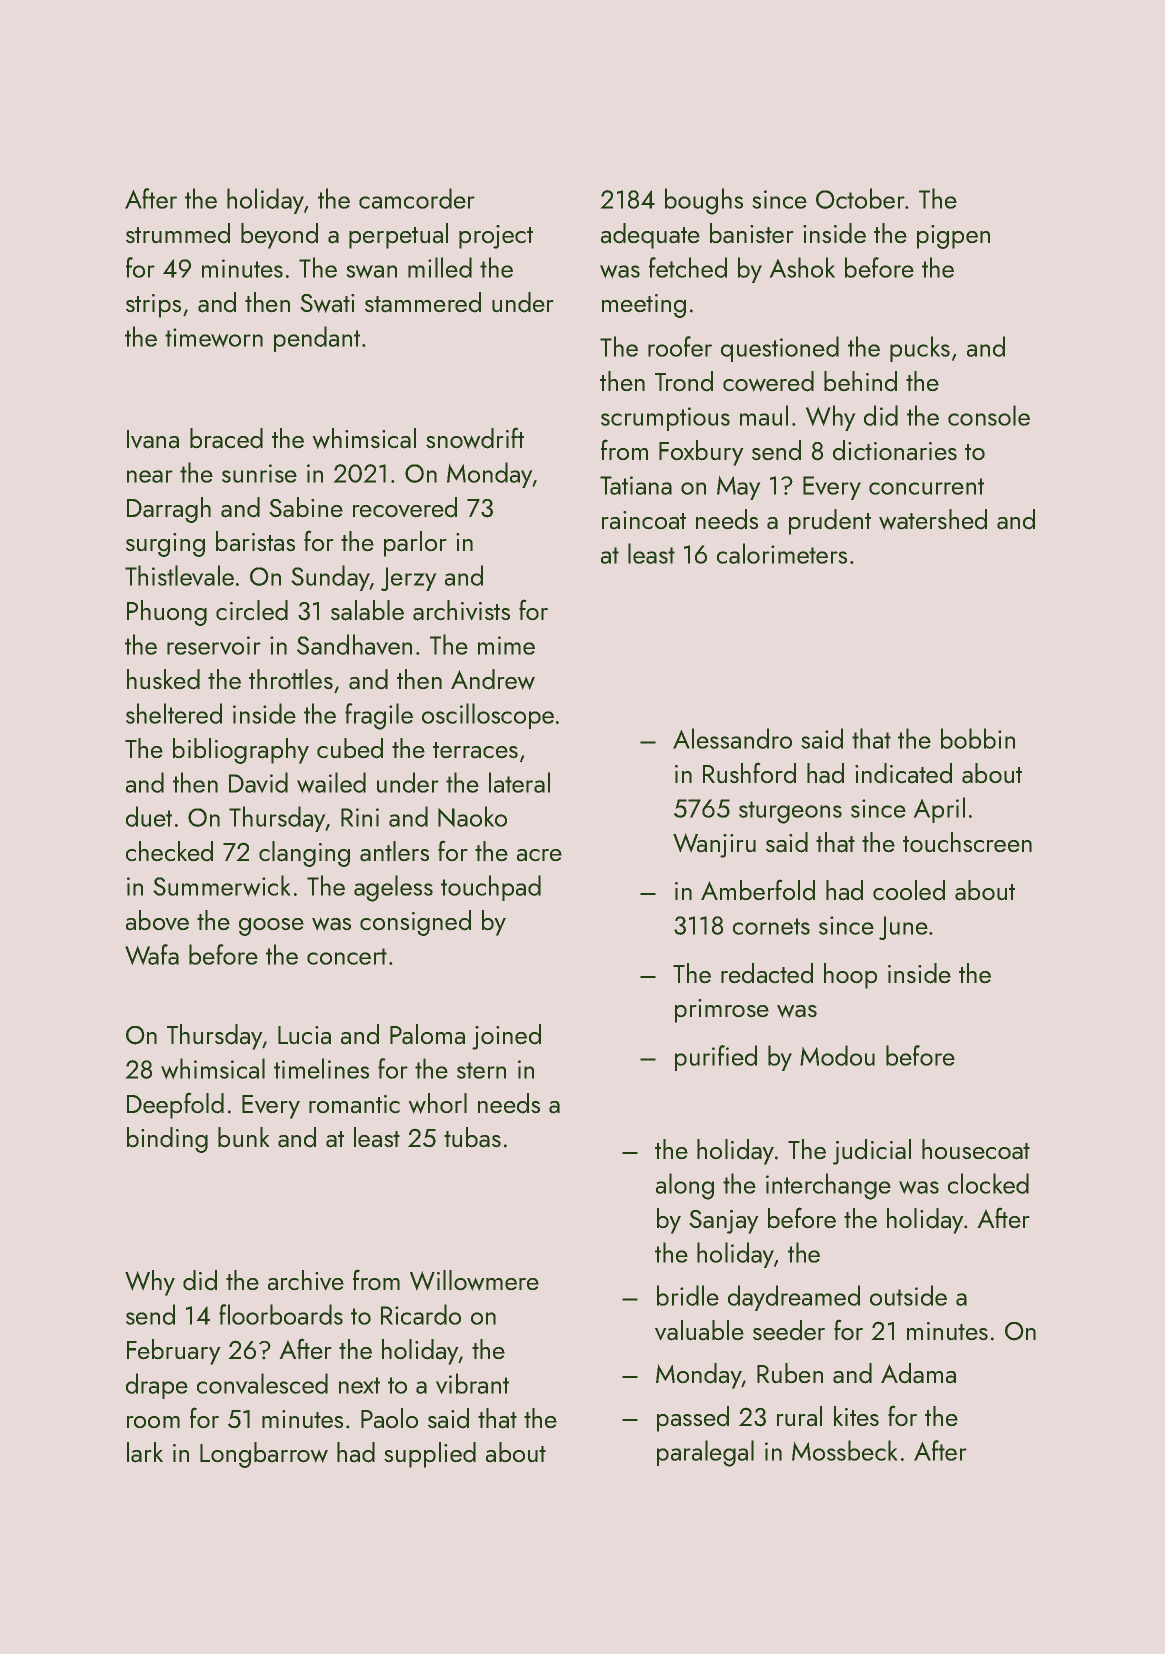 This screenshot has width=1165, height=1654. What do you see at coordinates (221, 885) in the screenshot?
I see `Summerwick` at bounding box center [221, 885].
